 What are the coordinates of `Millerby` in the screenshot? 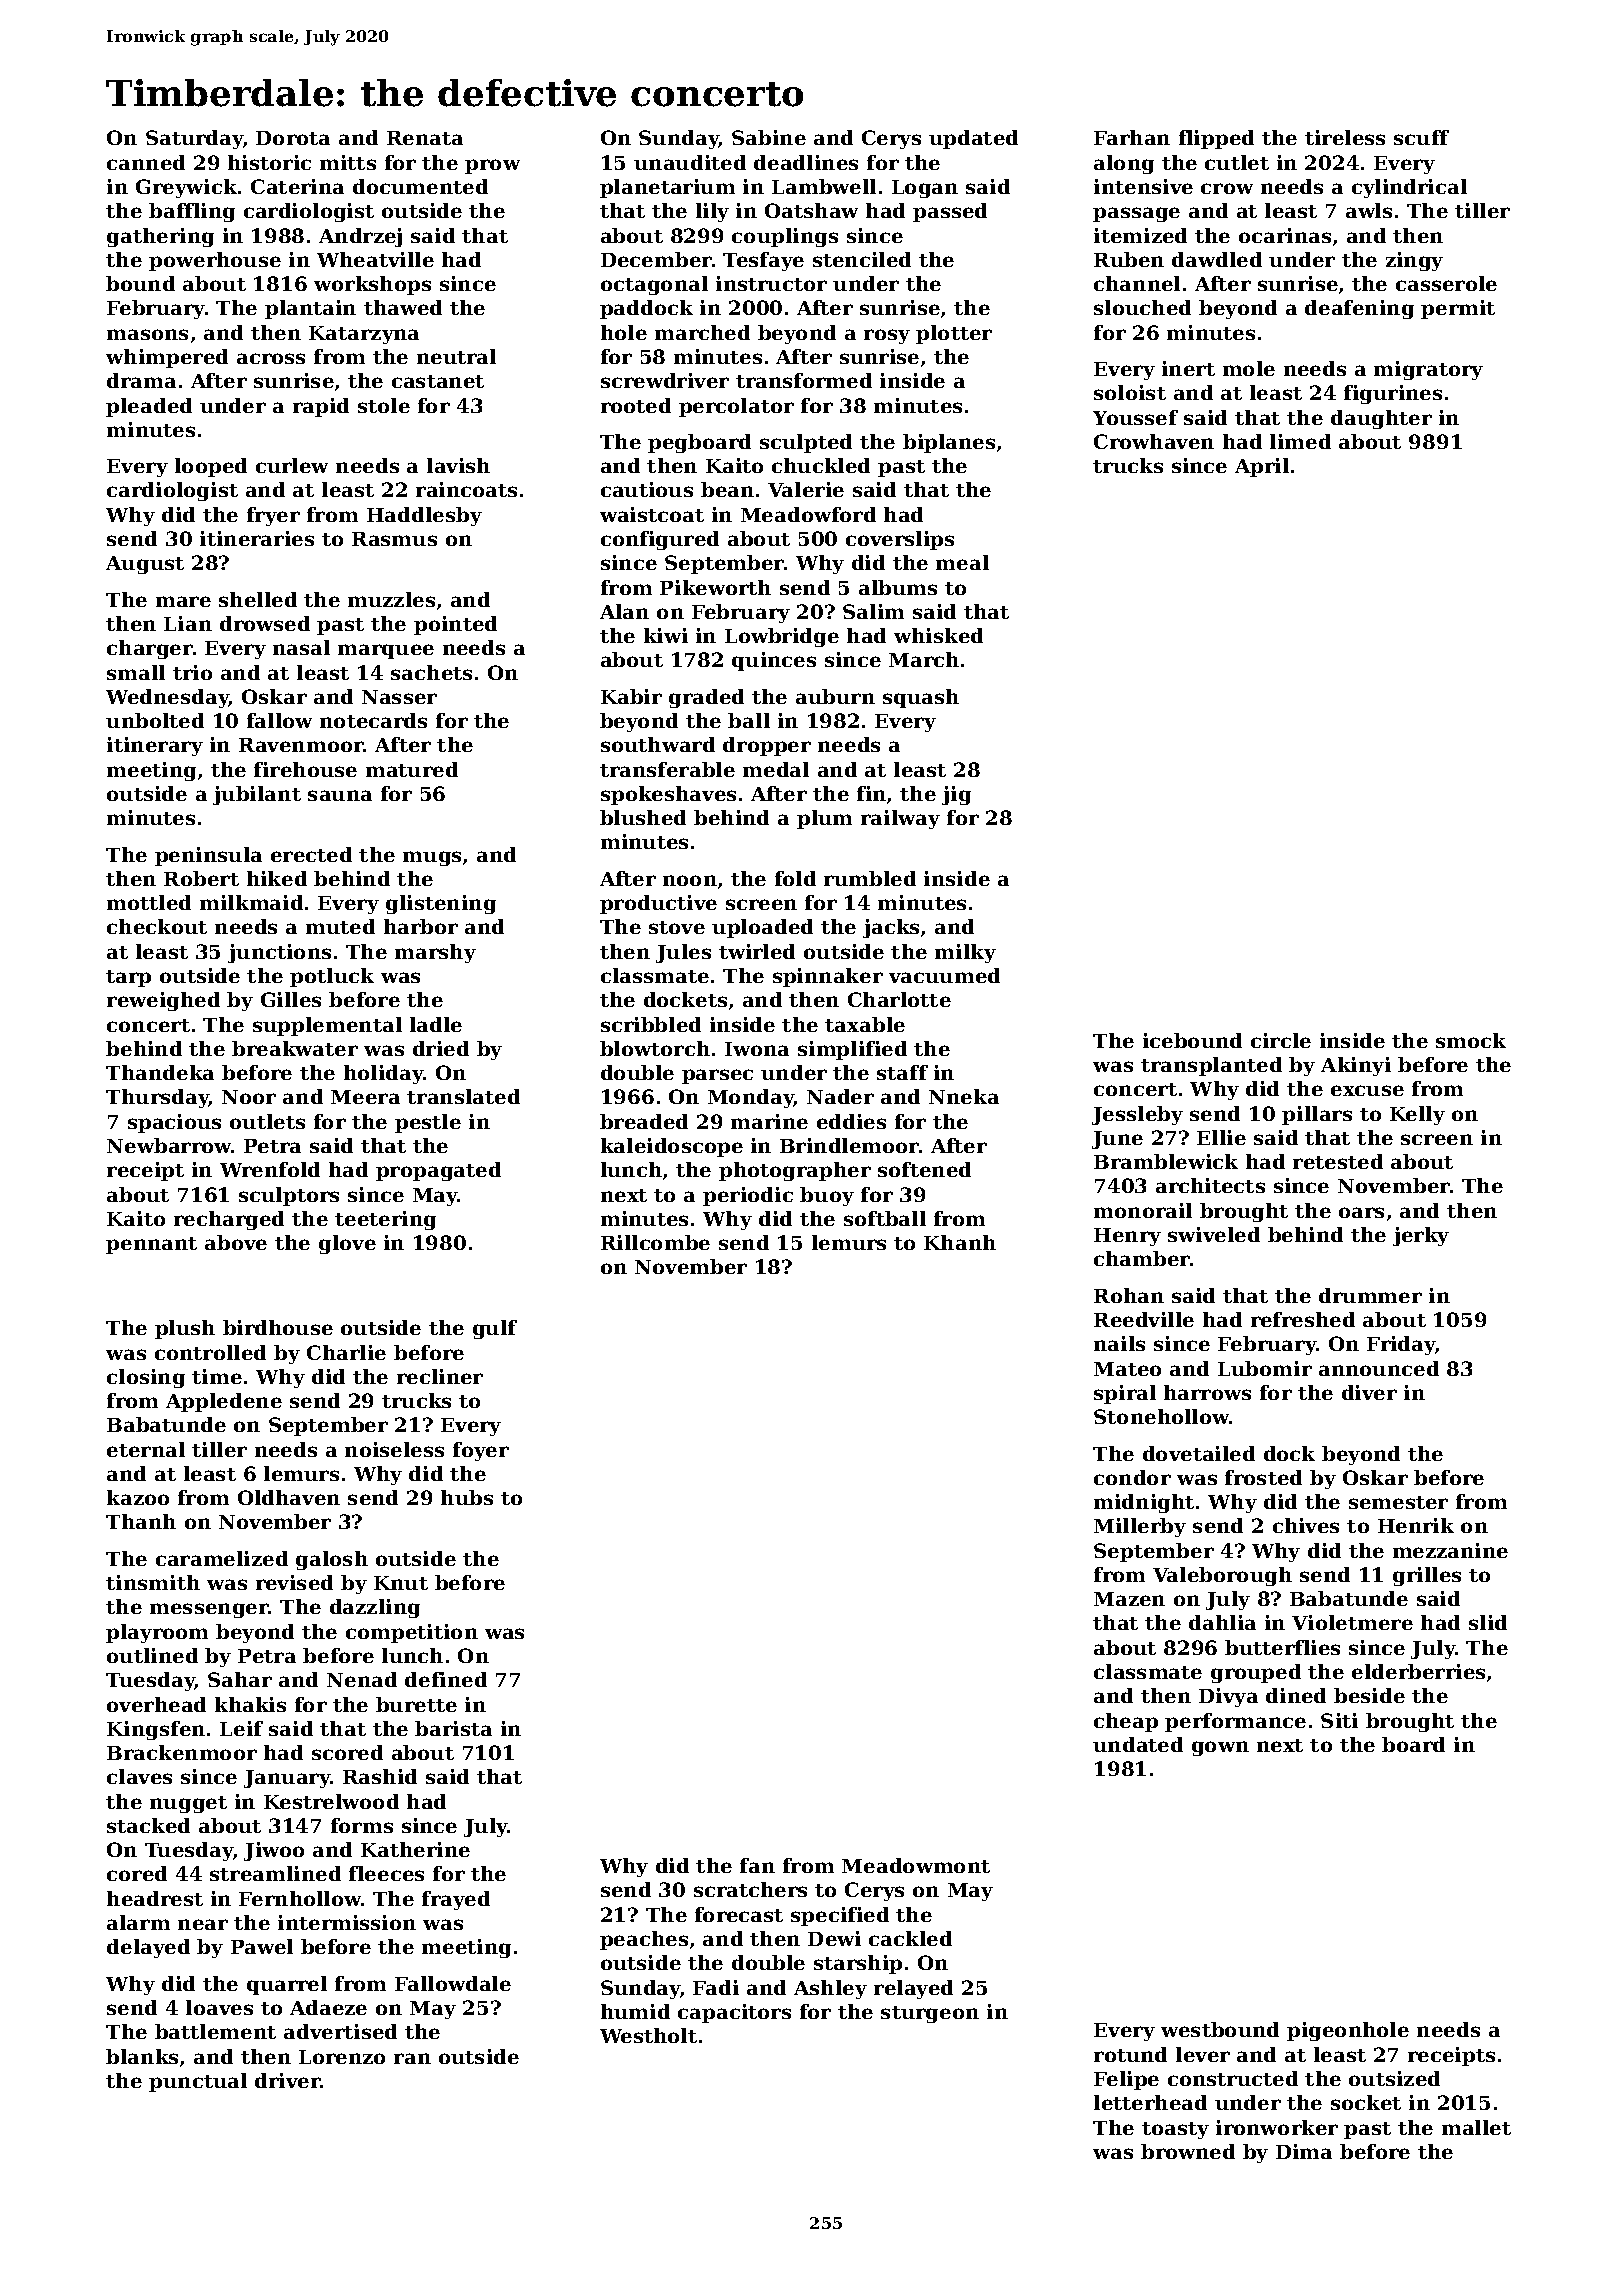 It's located at (1140, 1527).
